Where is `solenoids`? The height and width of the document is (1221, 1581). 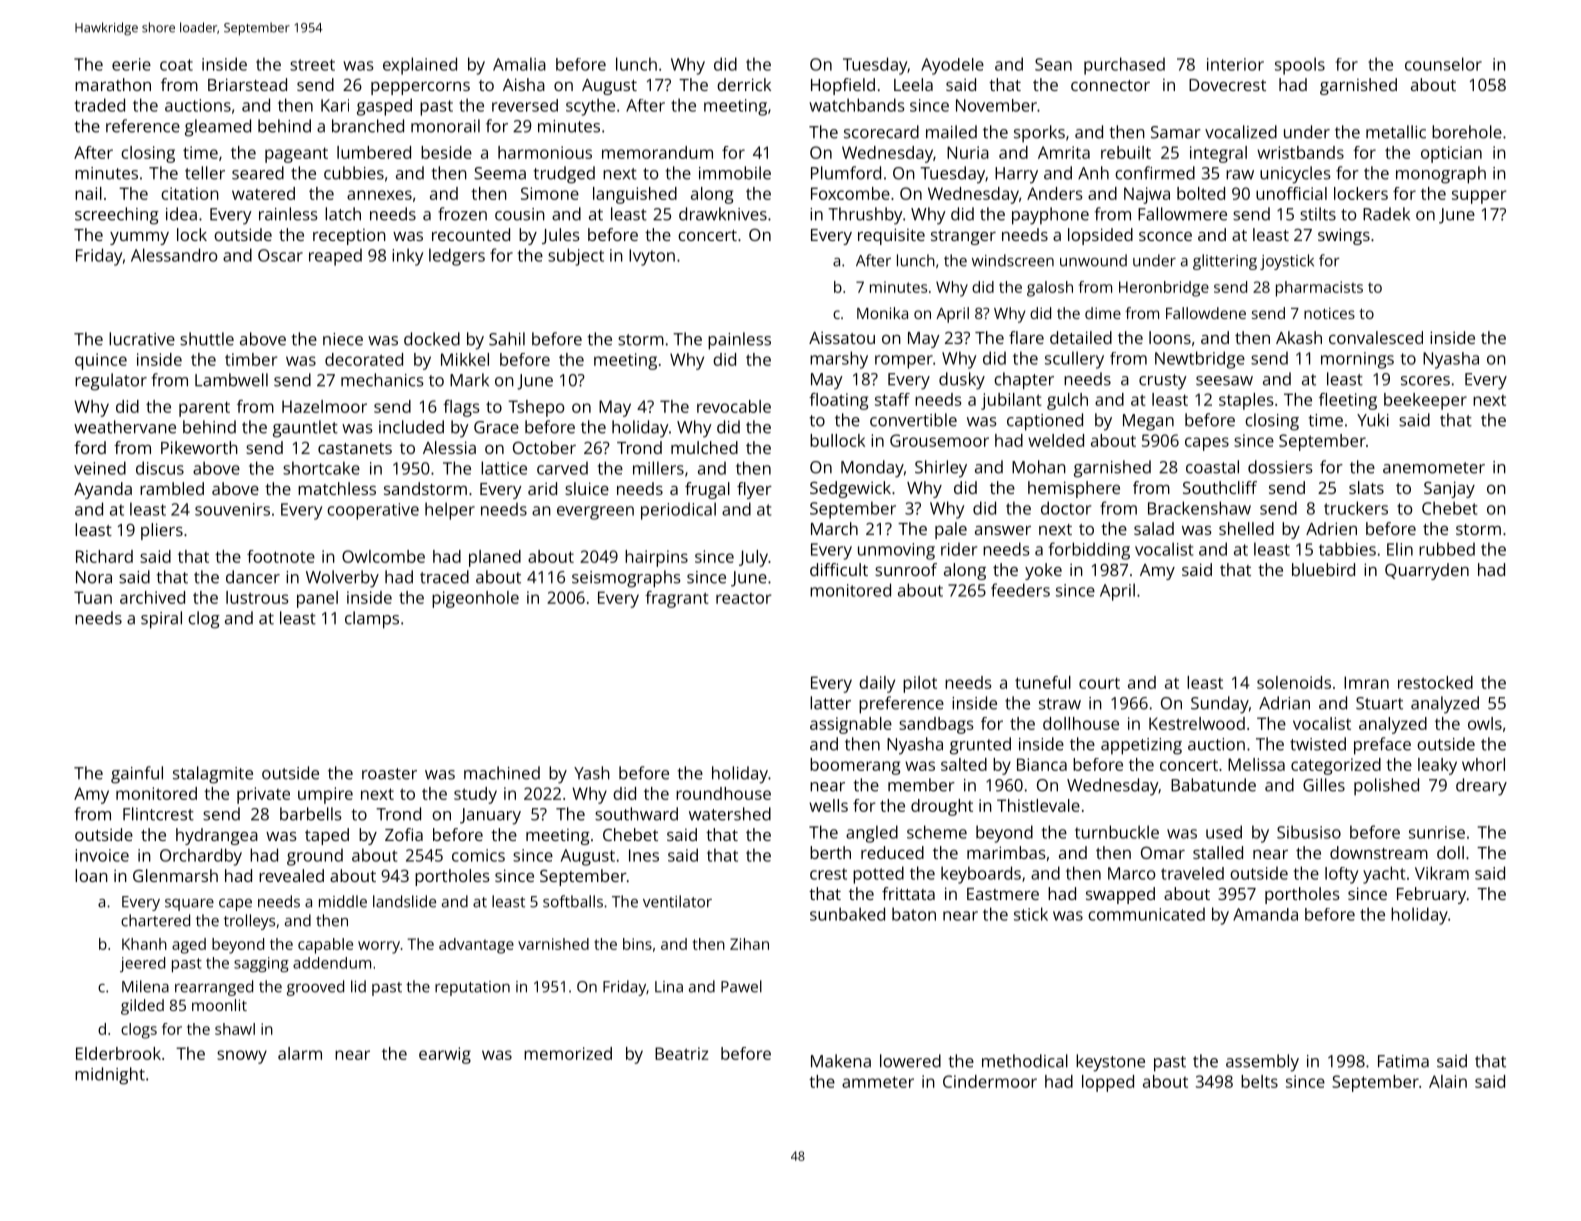 solenoids is located at coordinates (1294, 682).
